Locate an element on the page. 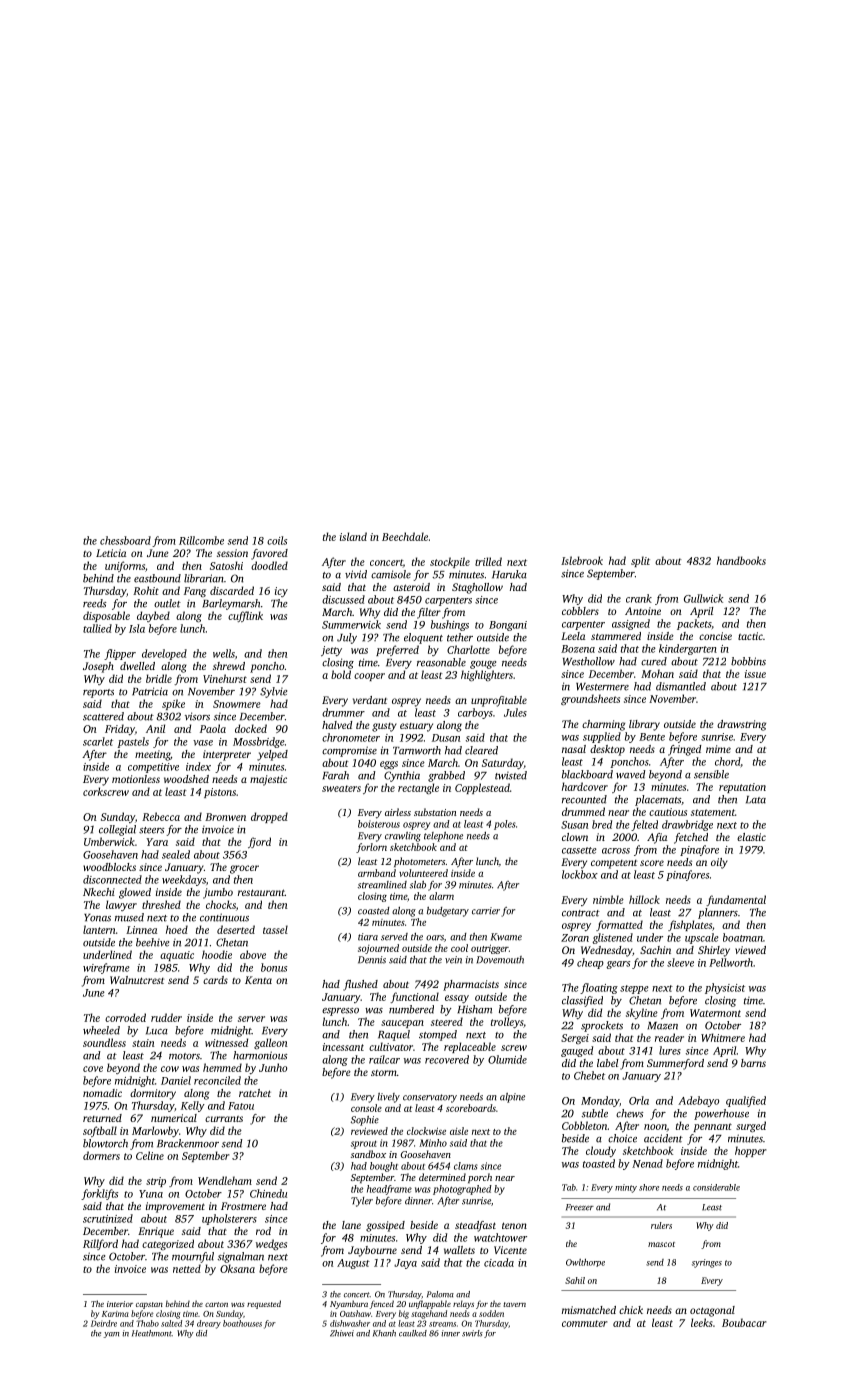 Image resolution: width=849 pixels, height=1400 pixels. August is located at coordinates (353, 1264).
